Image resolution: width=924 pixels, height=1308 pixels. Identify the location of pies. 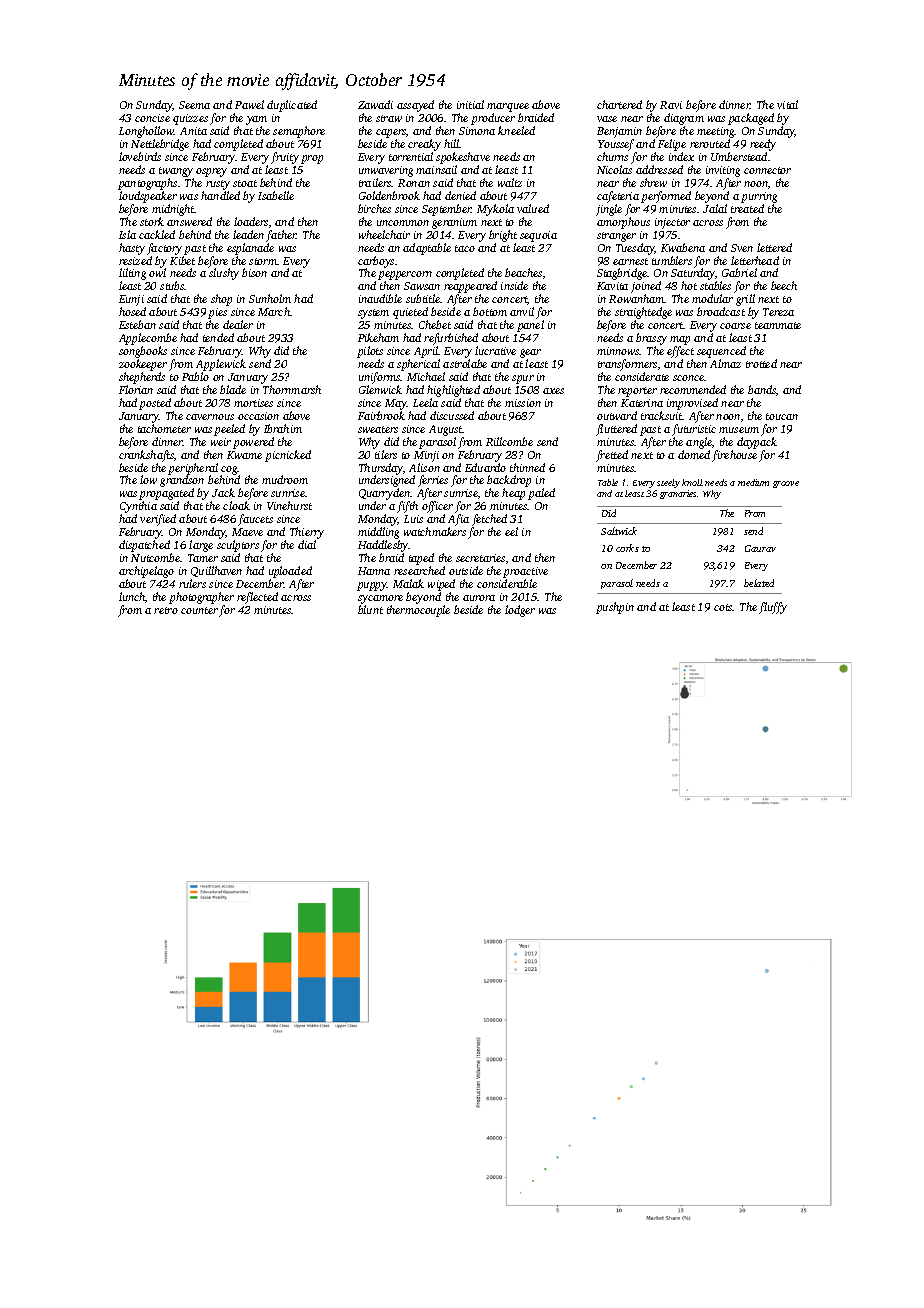
(217, 313).
